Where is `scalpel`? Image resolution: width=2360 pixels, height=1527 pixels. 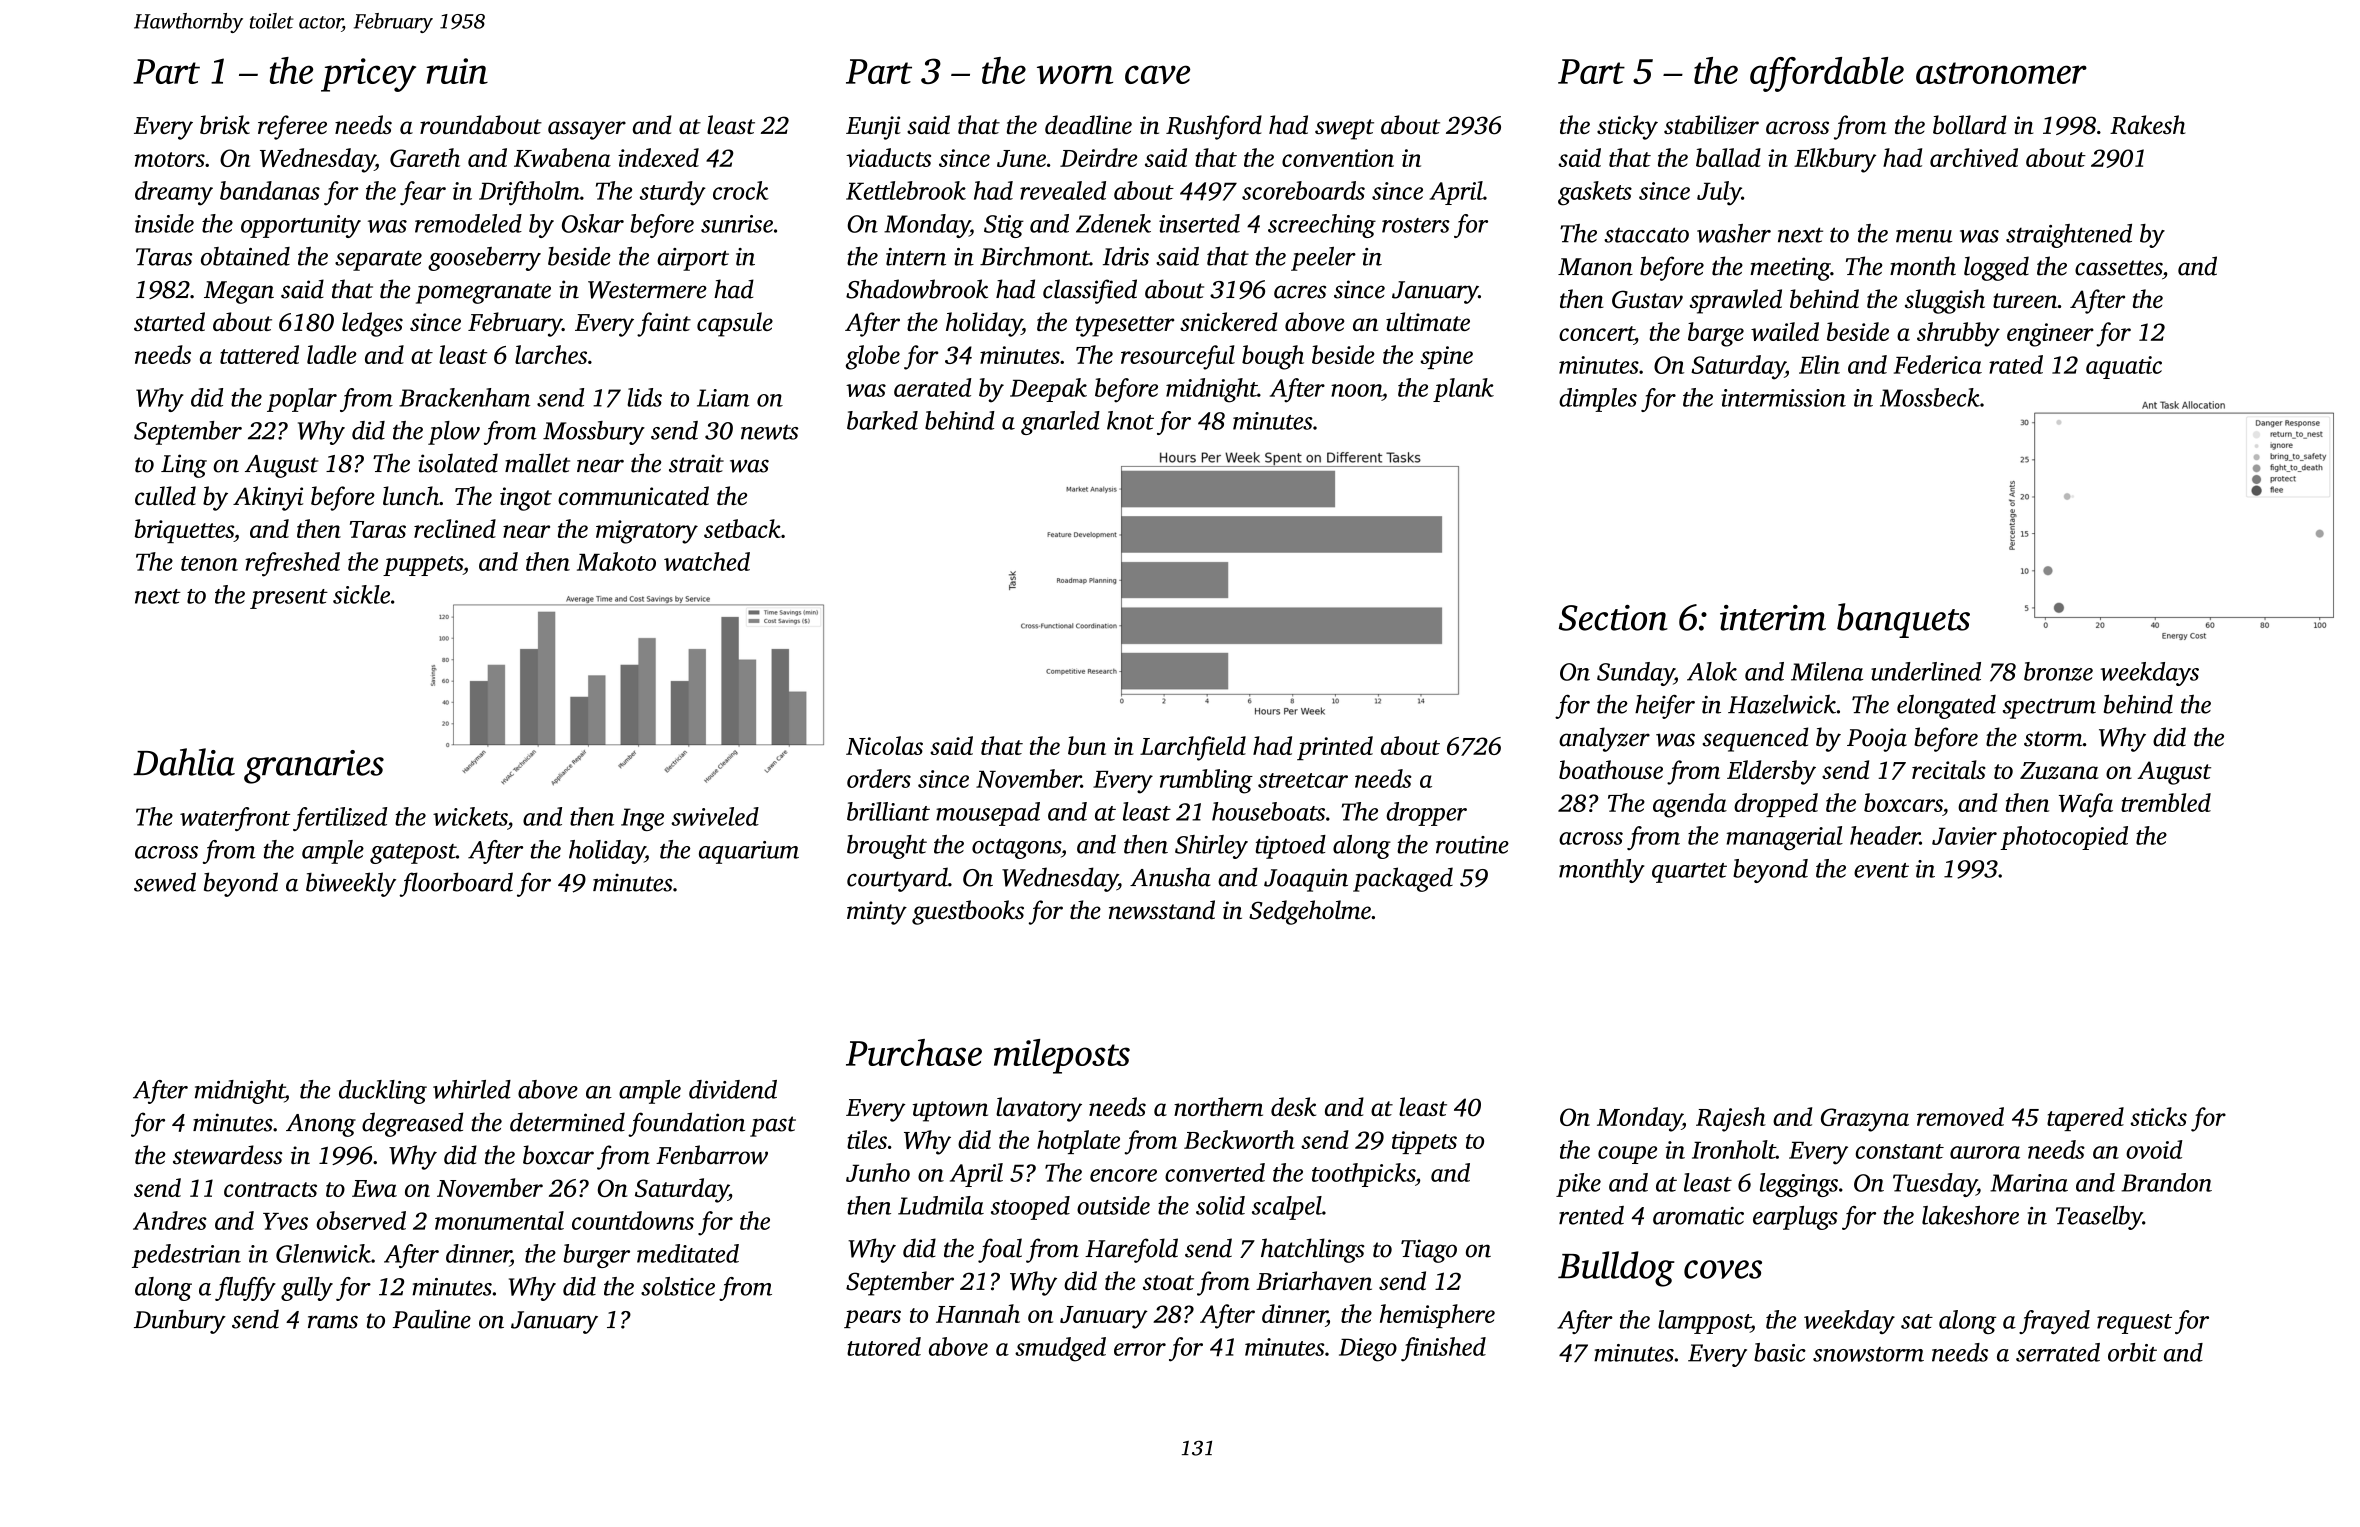 scalpel is located at coordinates (1287, 1208).
